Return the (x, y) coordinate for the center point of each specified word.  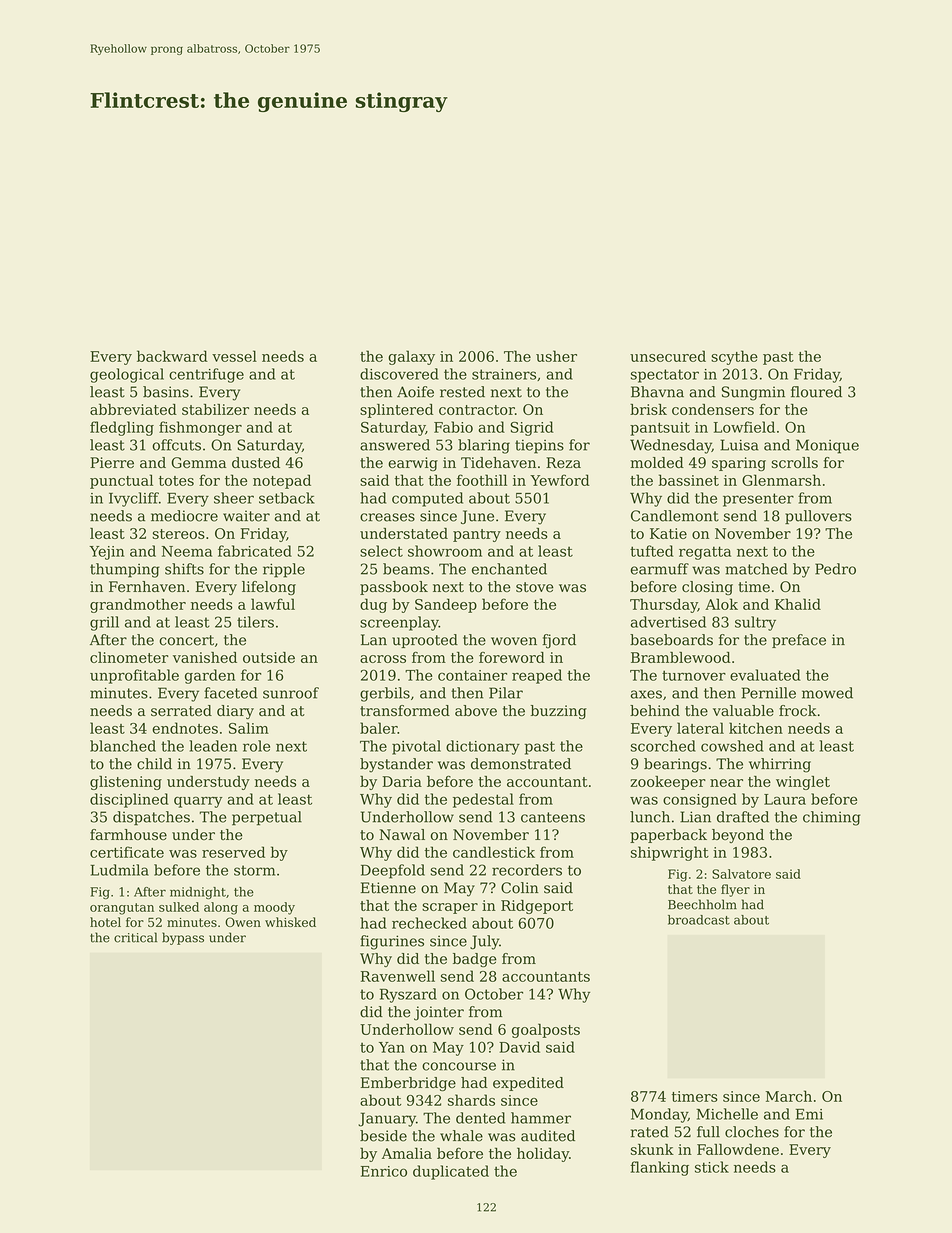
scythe (734, 357)
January (387, 1119)
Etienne (388, 888)
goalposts (546, 1030)
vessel (234, 356)
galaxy (411, 357)
